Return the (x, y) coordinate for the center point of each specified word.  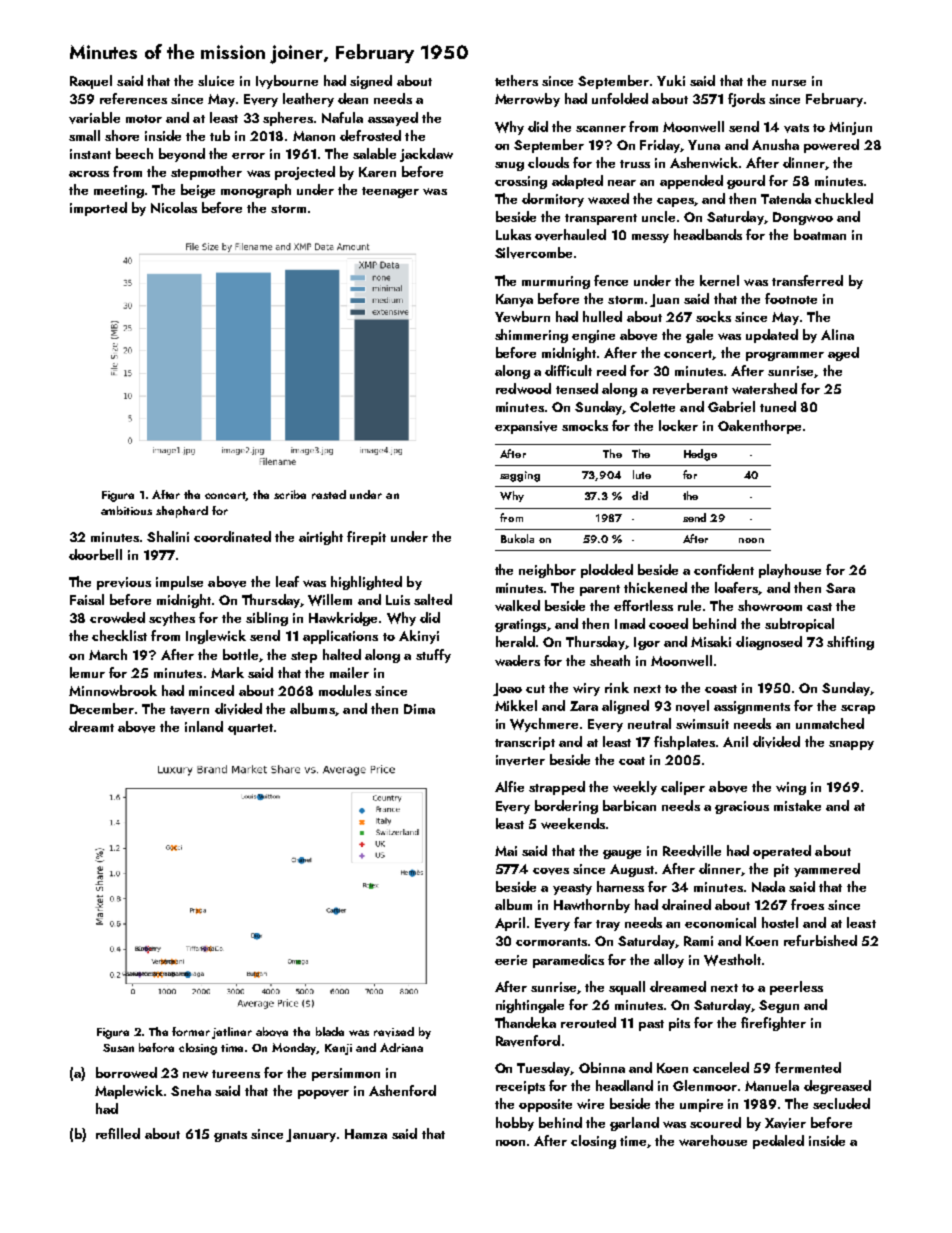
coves (551, 871)
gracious (742, 807)
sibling (267, 619)
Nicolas (174, 207)
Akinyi (419, 637)
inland (204, 726)
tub (220, 135)
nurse (789, 83)
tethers (516, 80)
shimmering (531, 336)
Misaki (711, 641)
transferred (807, 280)
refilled (118, 1133)
